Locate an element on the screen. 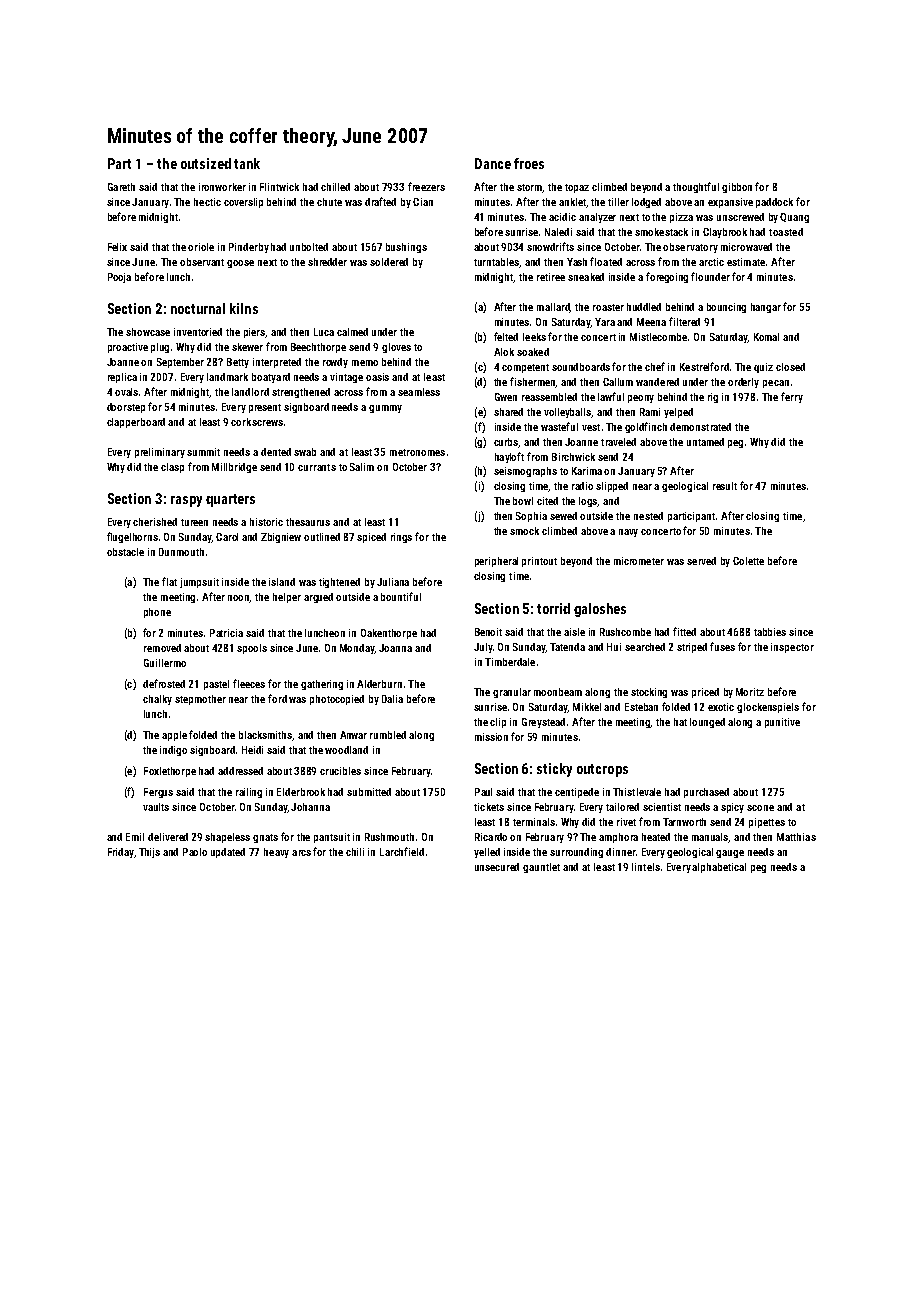  torrid is located at coordinates (553, 608).
